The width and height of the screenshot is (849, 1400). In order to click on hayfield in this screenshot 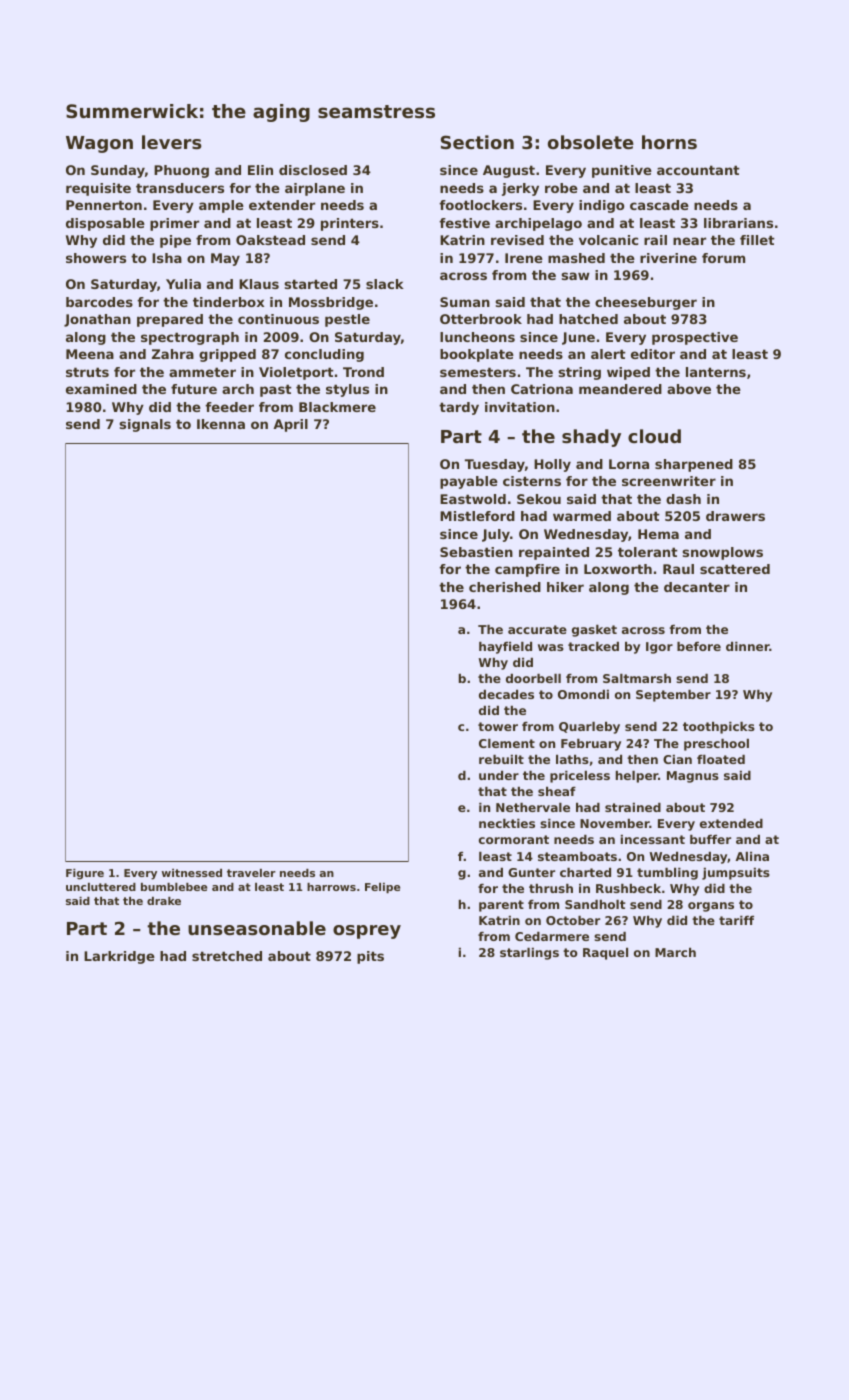, I will do `click(505, 648)`.
